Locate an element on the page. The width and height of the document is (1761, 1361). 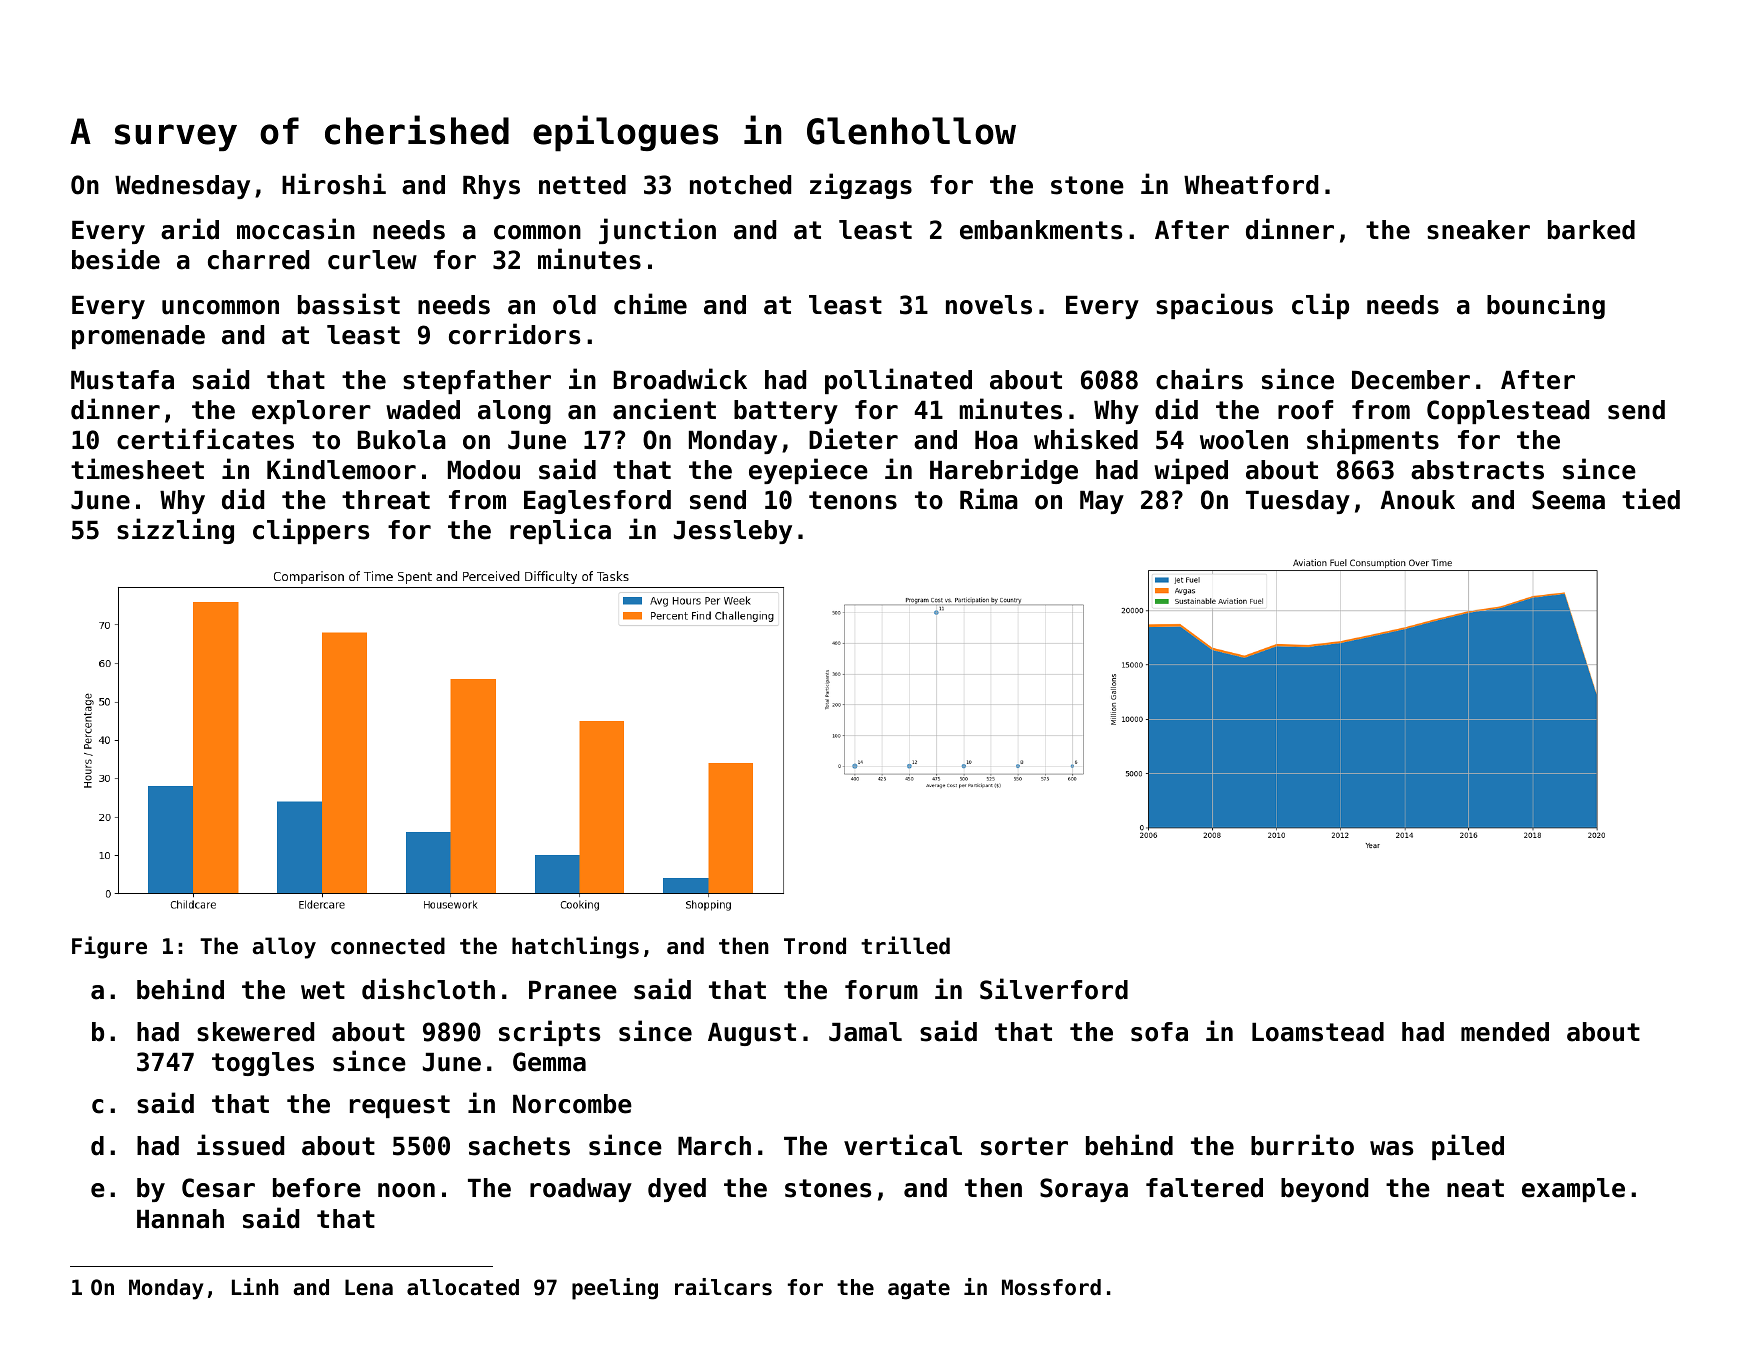
Rhys is located at coordinates (491, 187).
